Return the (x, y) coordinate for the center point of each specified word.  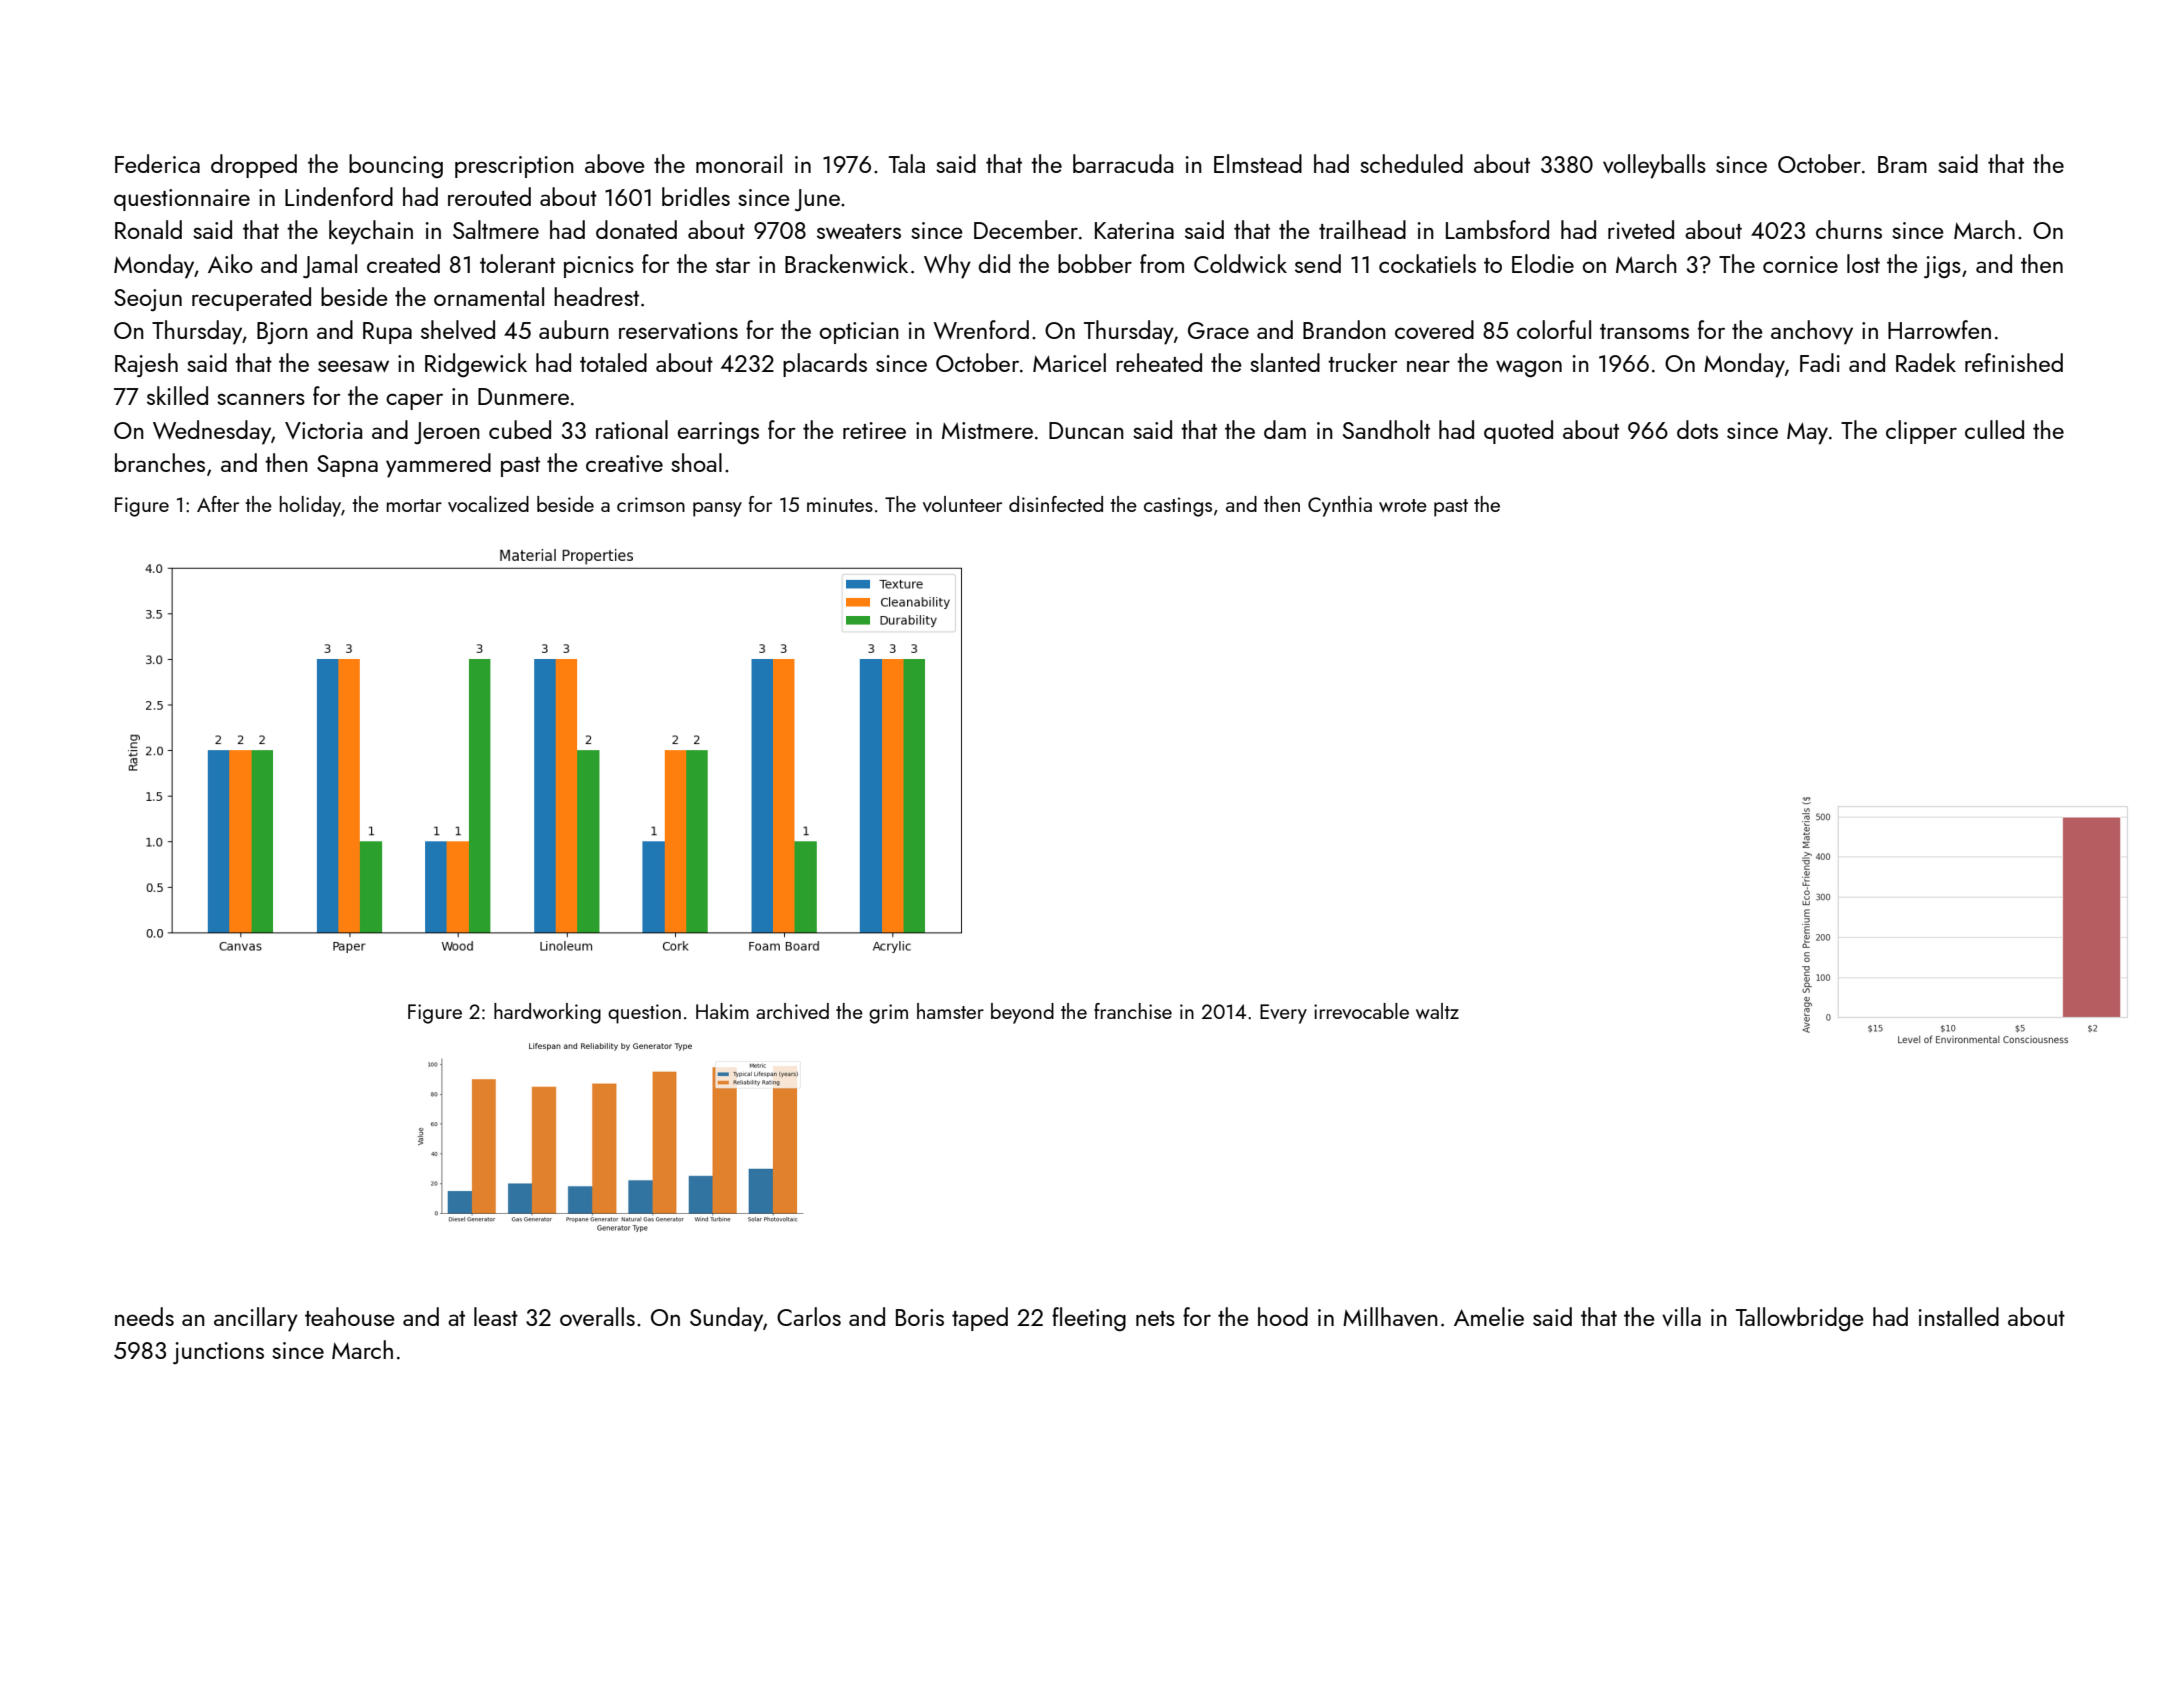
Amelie (1489, 1316)
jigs (1942, 267)
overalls (597, 1316)
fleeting (1089, 1319)
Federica (157, 163)
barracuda (1123, 163)
